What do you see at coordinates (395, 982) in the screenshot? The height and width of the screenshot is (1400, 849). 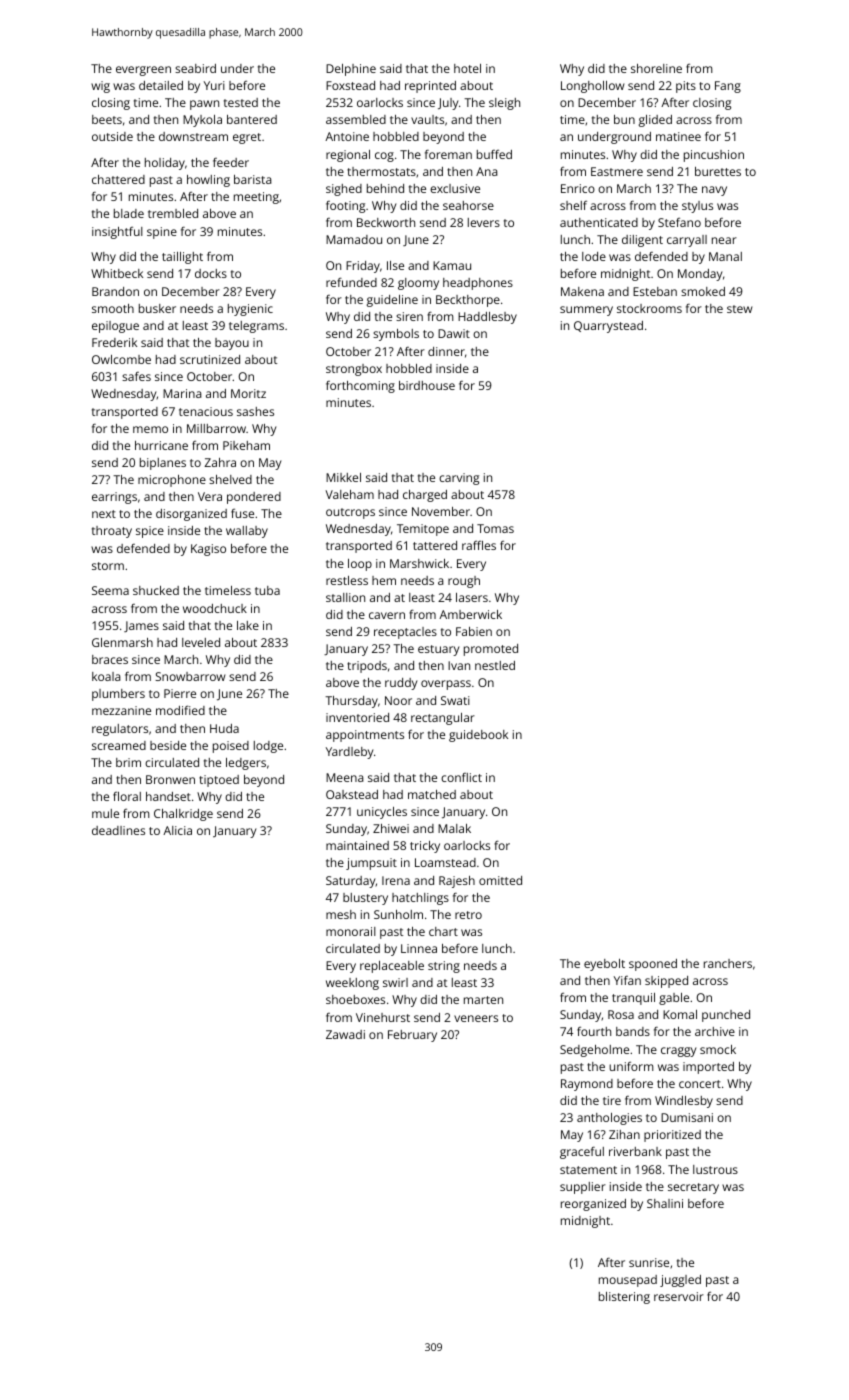 I see `swirl` at bounding box center [395, 982].
